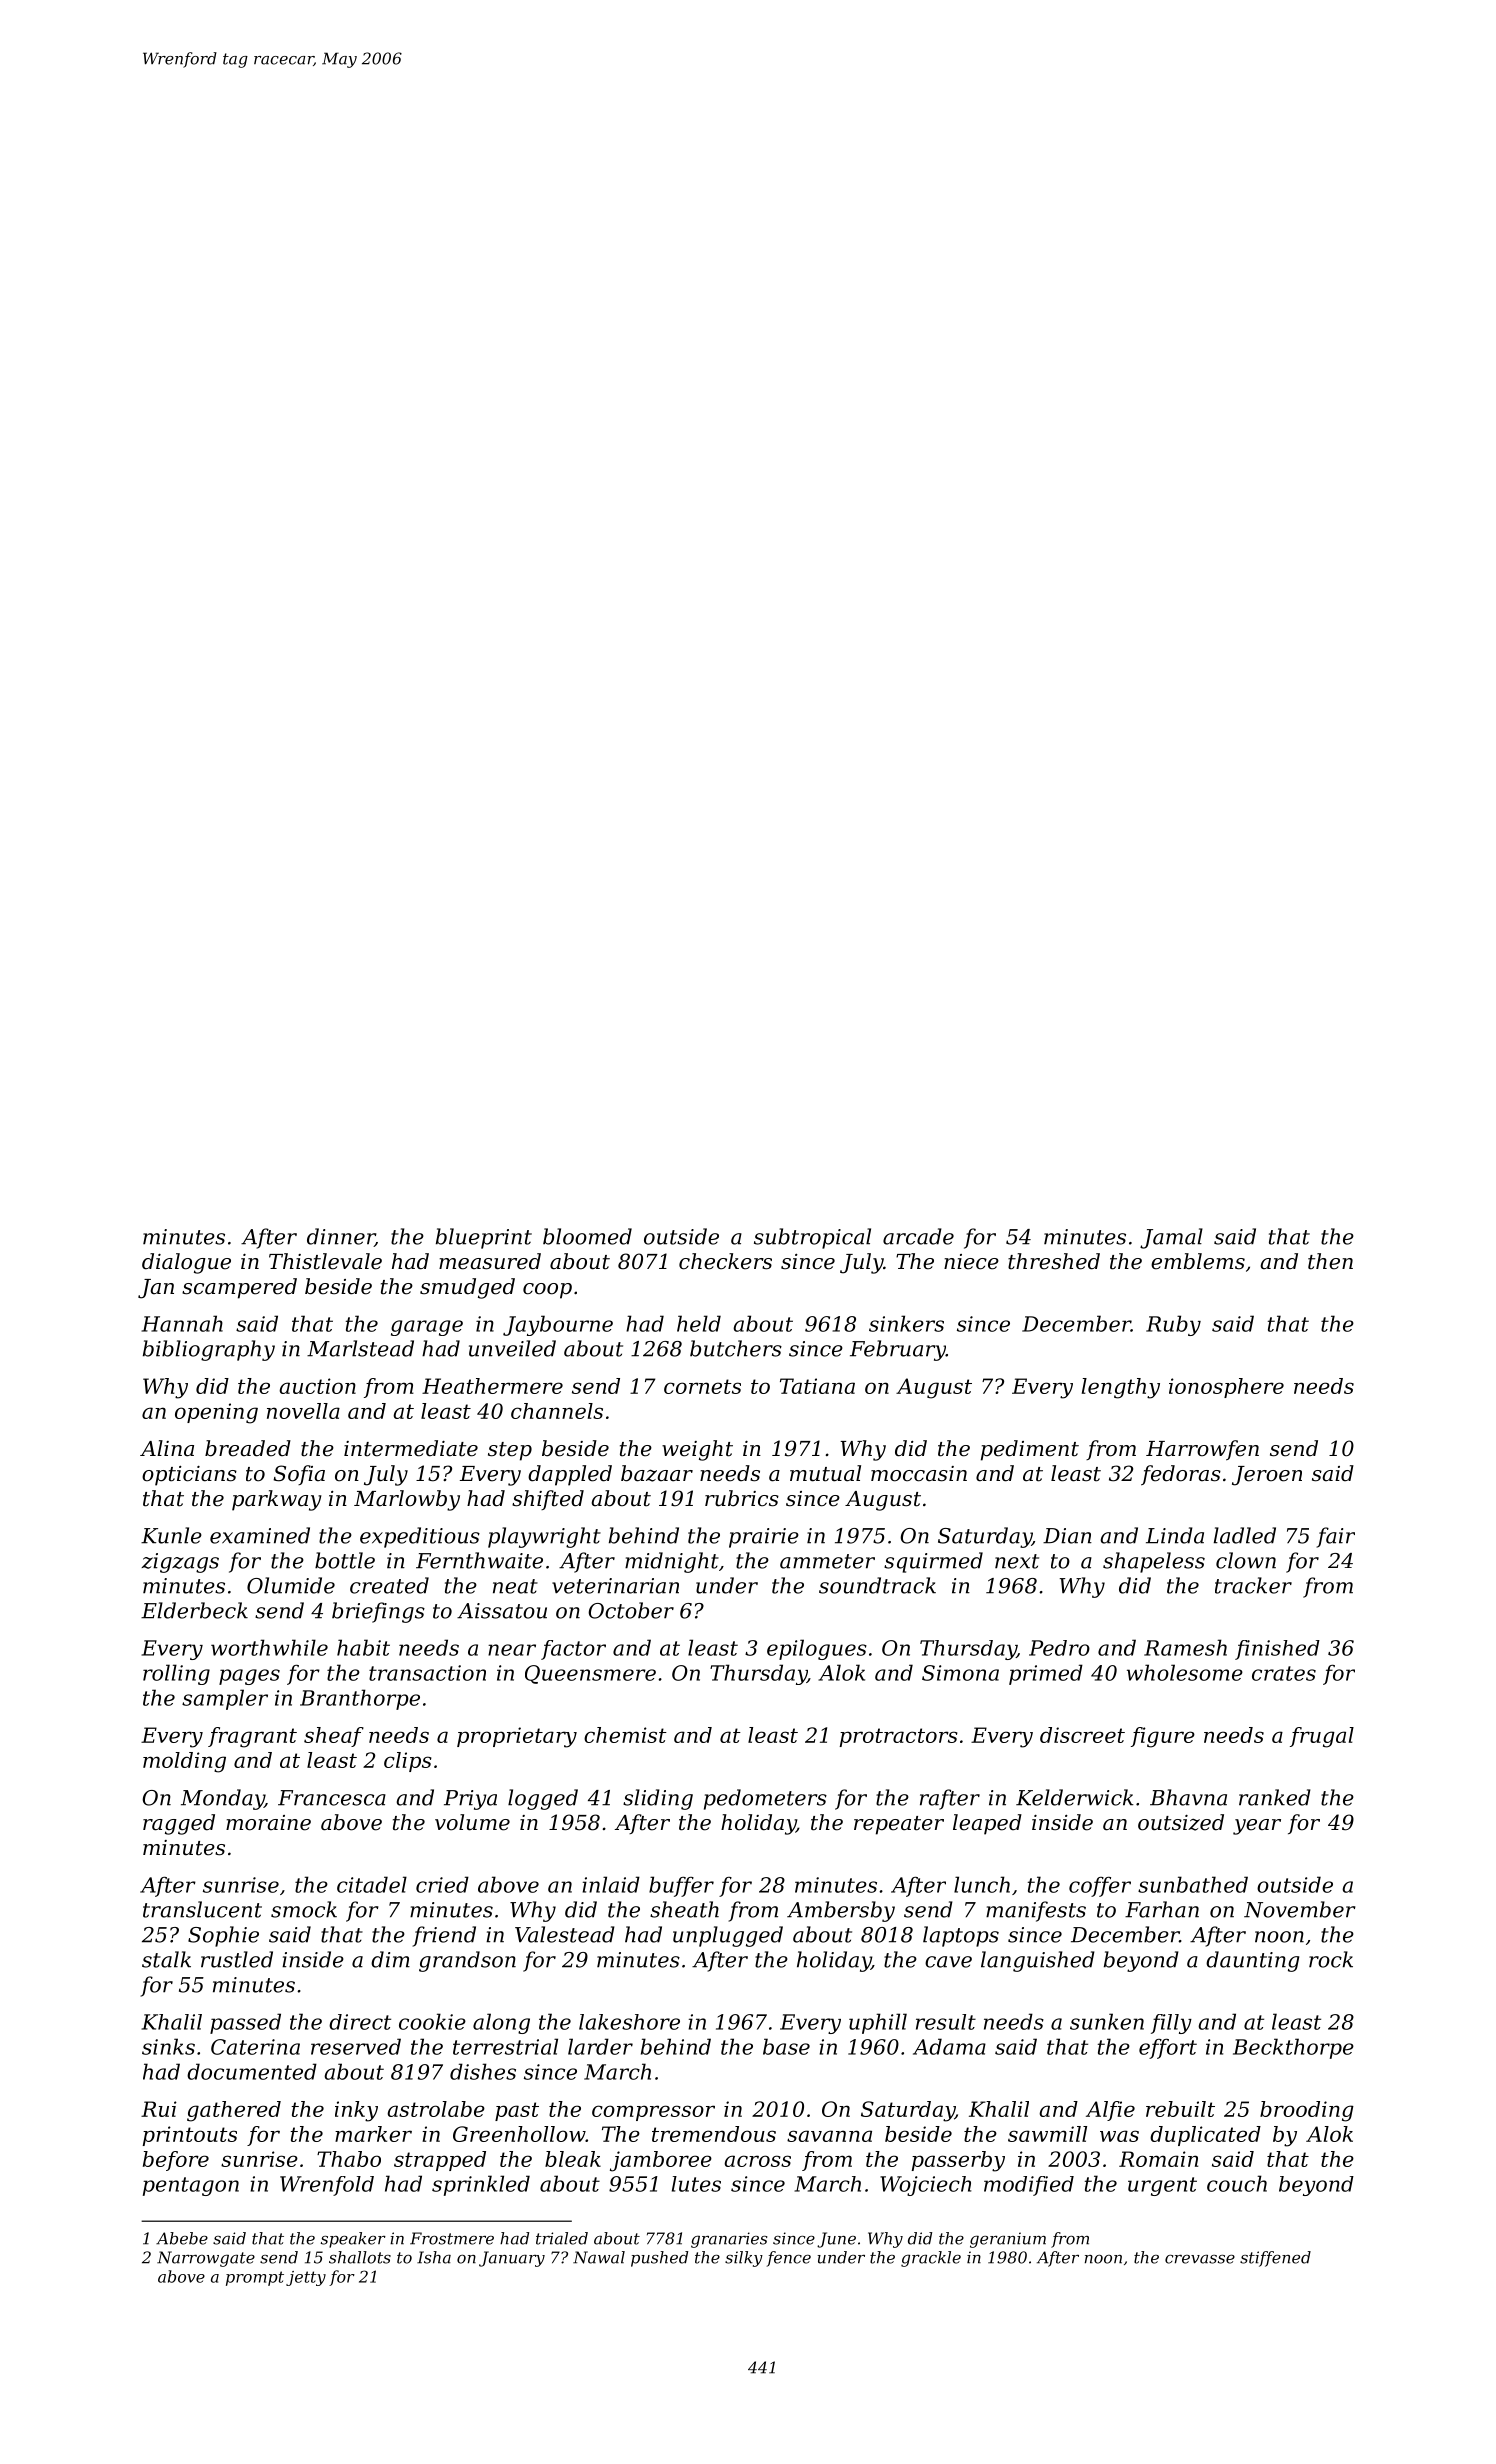 This image has height=2464, width=1496. I want to click on repeater, so click(899, 1825).
